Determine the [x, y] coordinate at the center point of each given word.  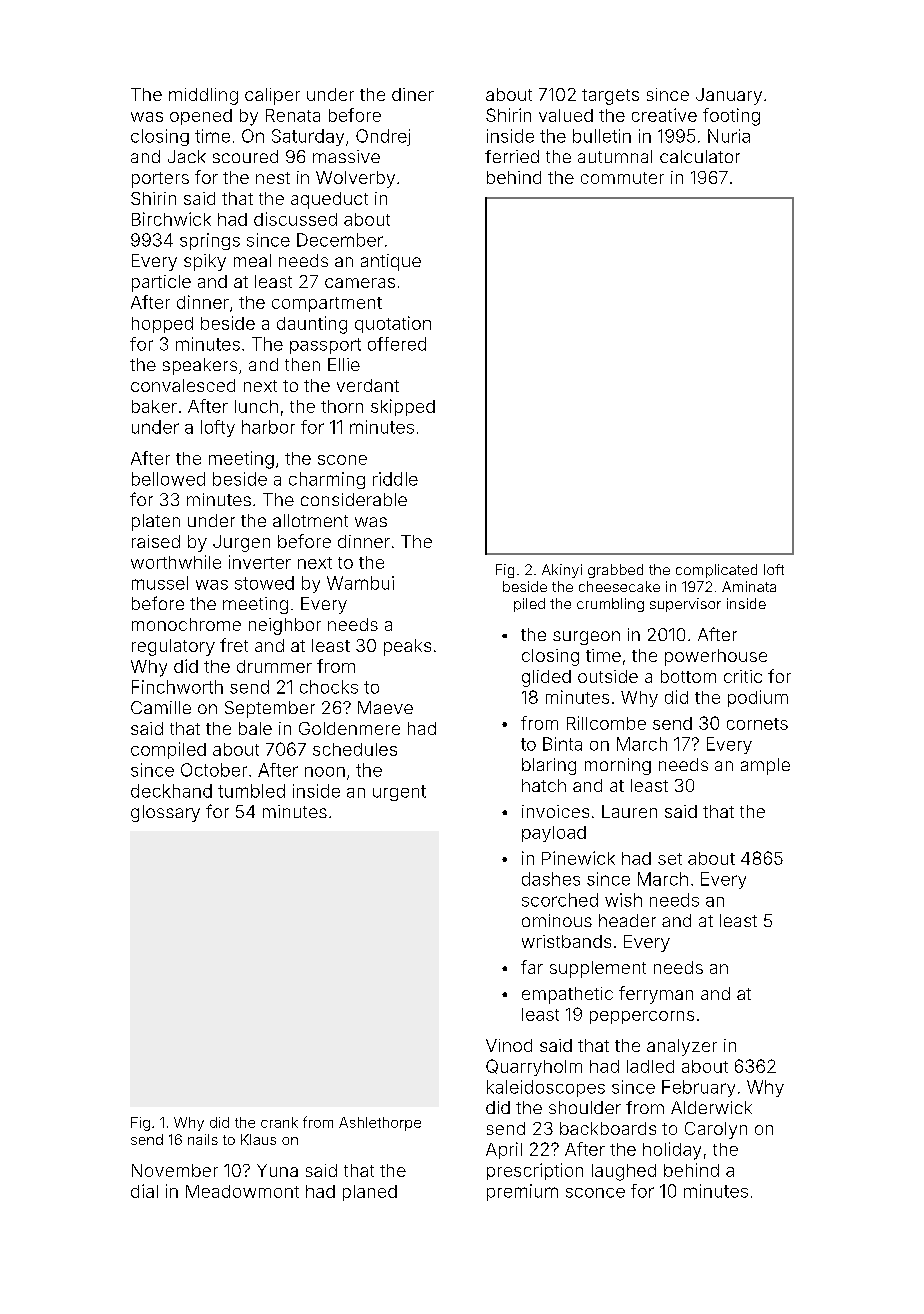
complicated [716, 571]
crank [279, 1122]
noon [325, 772]
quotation [393, 324]
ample [765, 766]
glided [546, 678]
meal [252, 260]
